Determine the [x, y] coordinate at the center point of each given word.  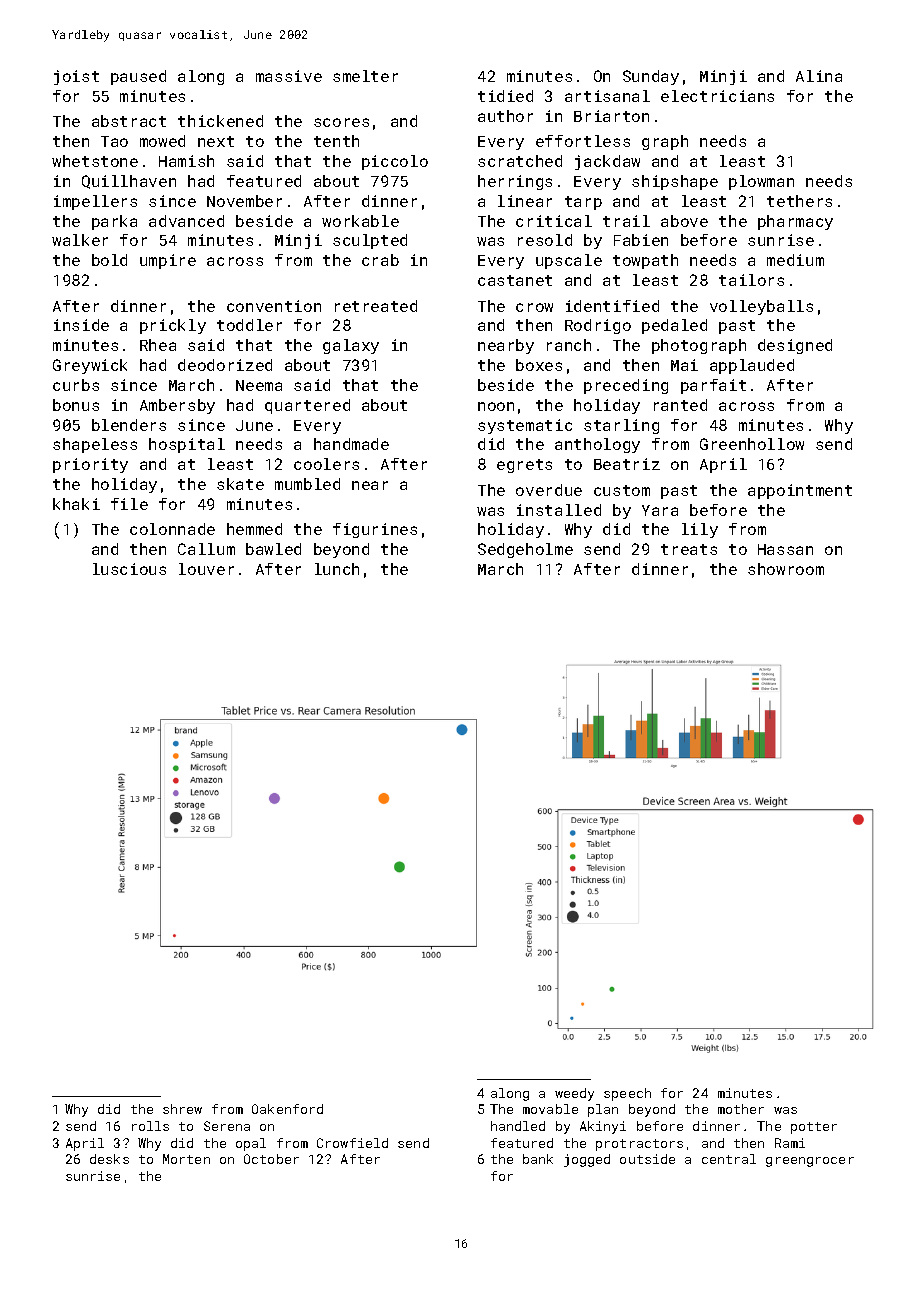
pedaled [674, 326]
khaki [76, 504]
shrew [182, 1109]
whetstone [95, 161]
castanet [515, 280]
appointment [800, 491]
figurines [375, 530]
